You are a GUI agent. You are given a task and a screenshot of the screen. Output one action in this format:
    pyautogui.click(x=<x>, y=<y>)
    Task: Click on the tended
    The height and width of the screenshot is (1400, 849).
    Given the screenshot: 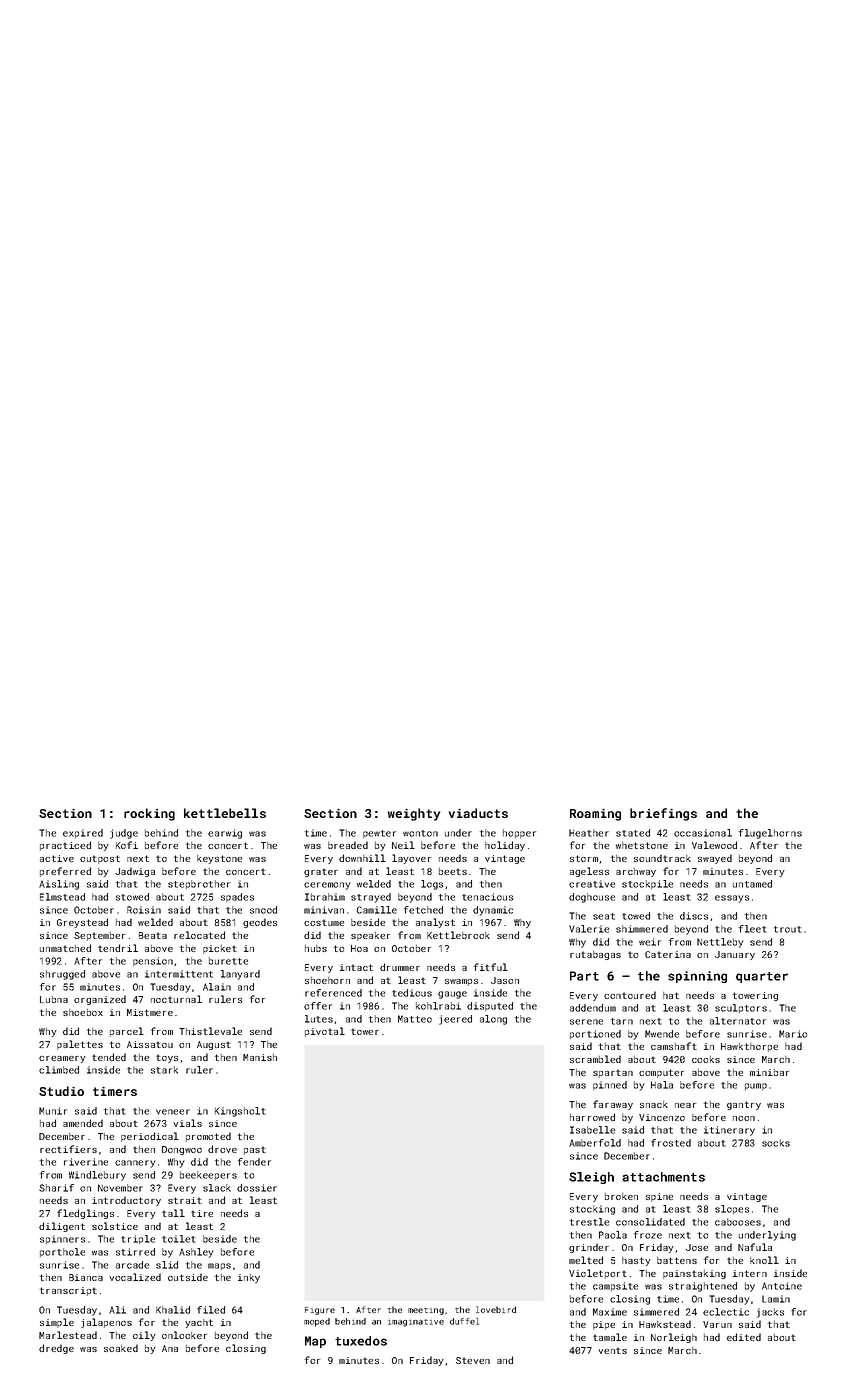 What is the action you would take?
    pyautogui.click(x=109, y=1057)
